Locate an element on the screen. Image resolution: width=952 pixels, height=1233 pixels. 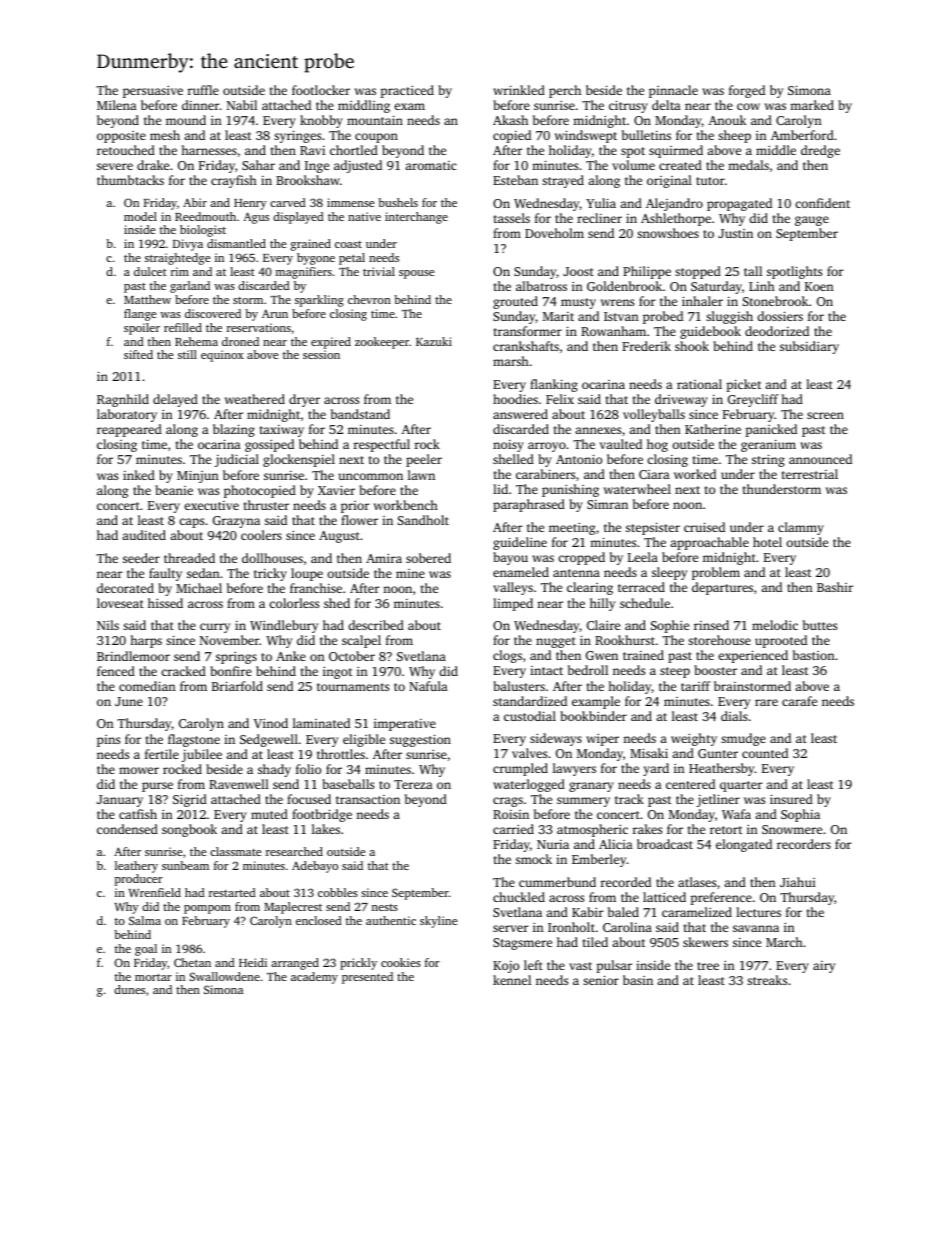
nests is located at coordinates (385, 907).
